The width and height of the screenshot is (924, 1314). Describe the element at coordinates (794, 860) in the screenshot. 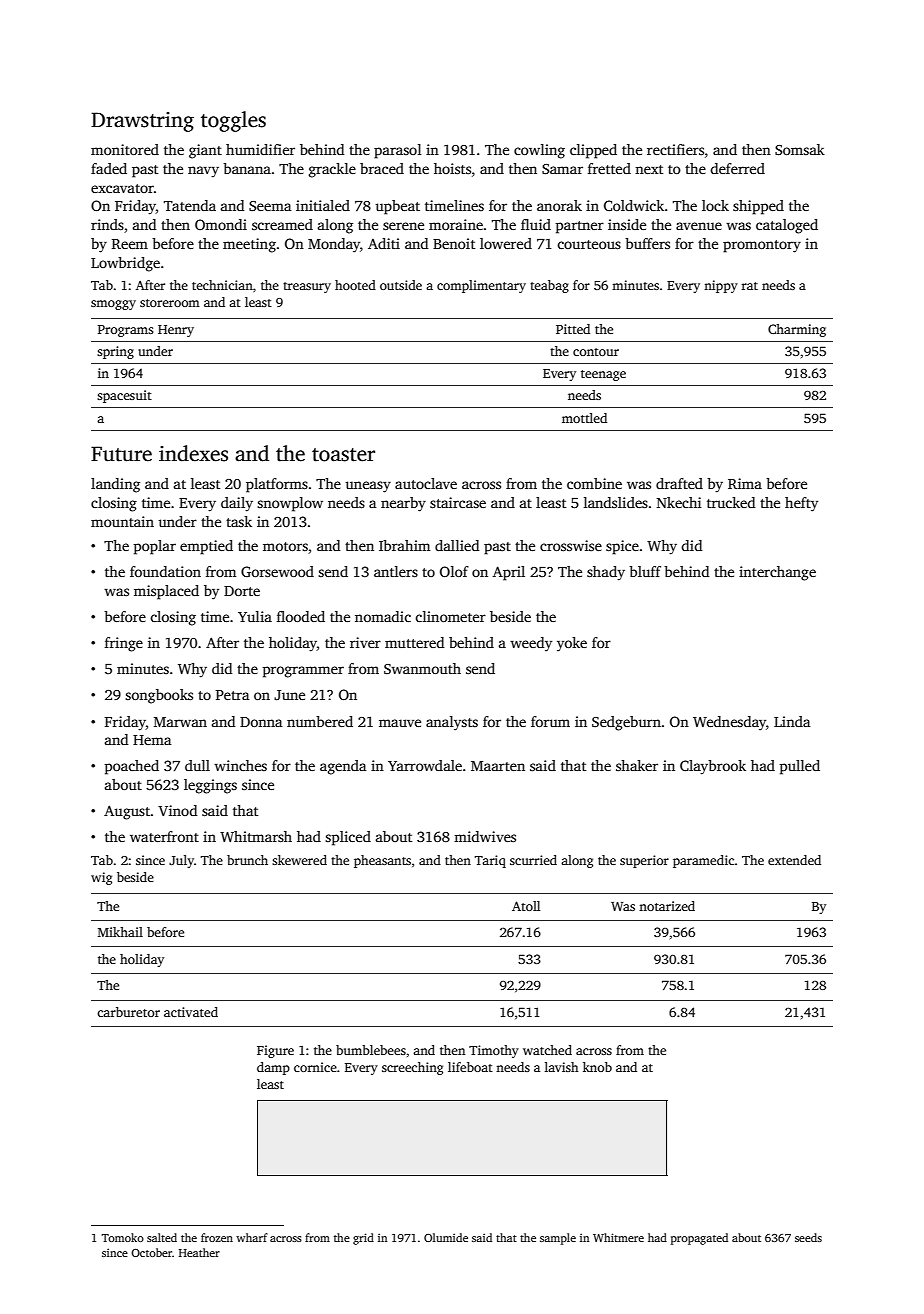

I see `extended` at that location.
